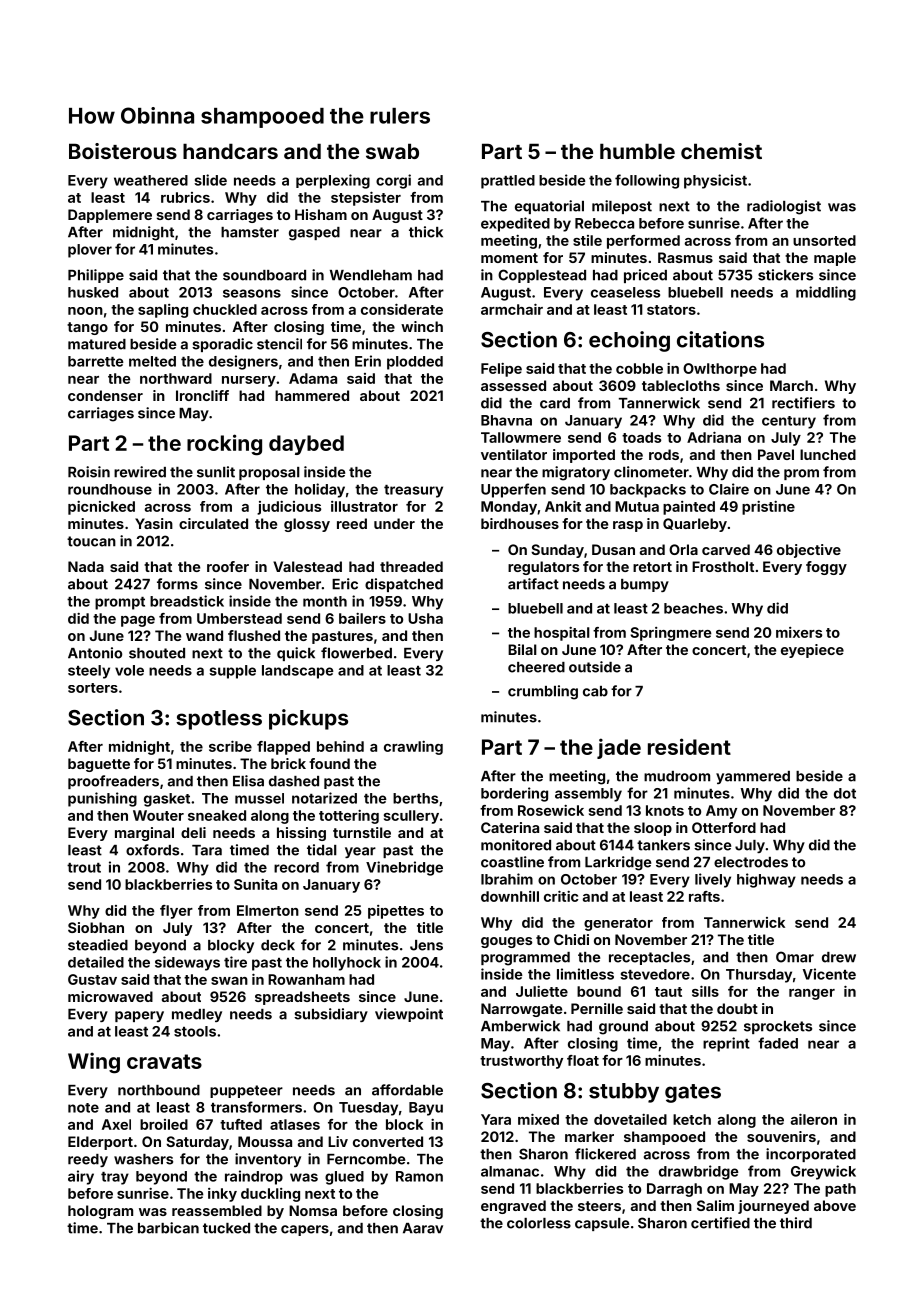 The height and width of the image is (1308, 924). Describe the element at coordinates (665, 810) in the image. I see `knots` at that location.
